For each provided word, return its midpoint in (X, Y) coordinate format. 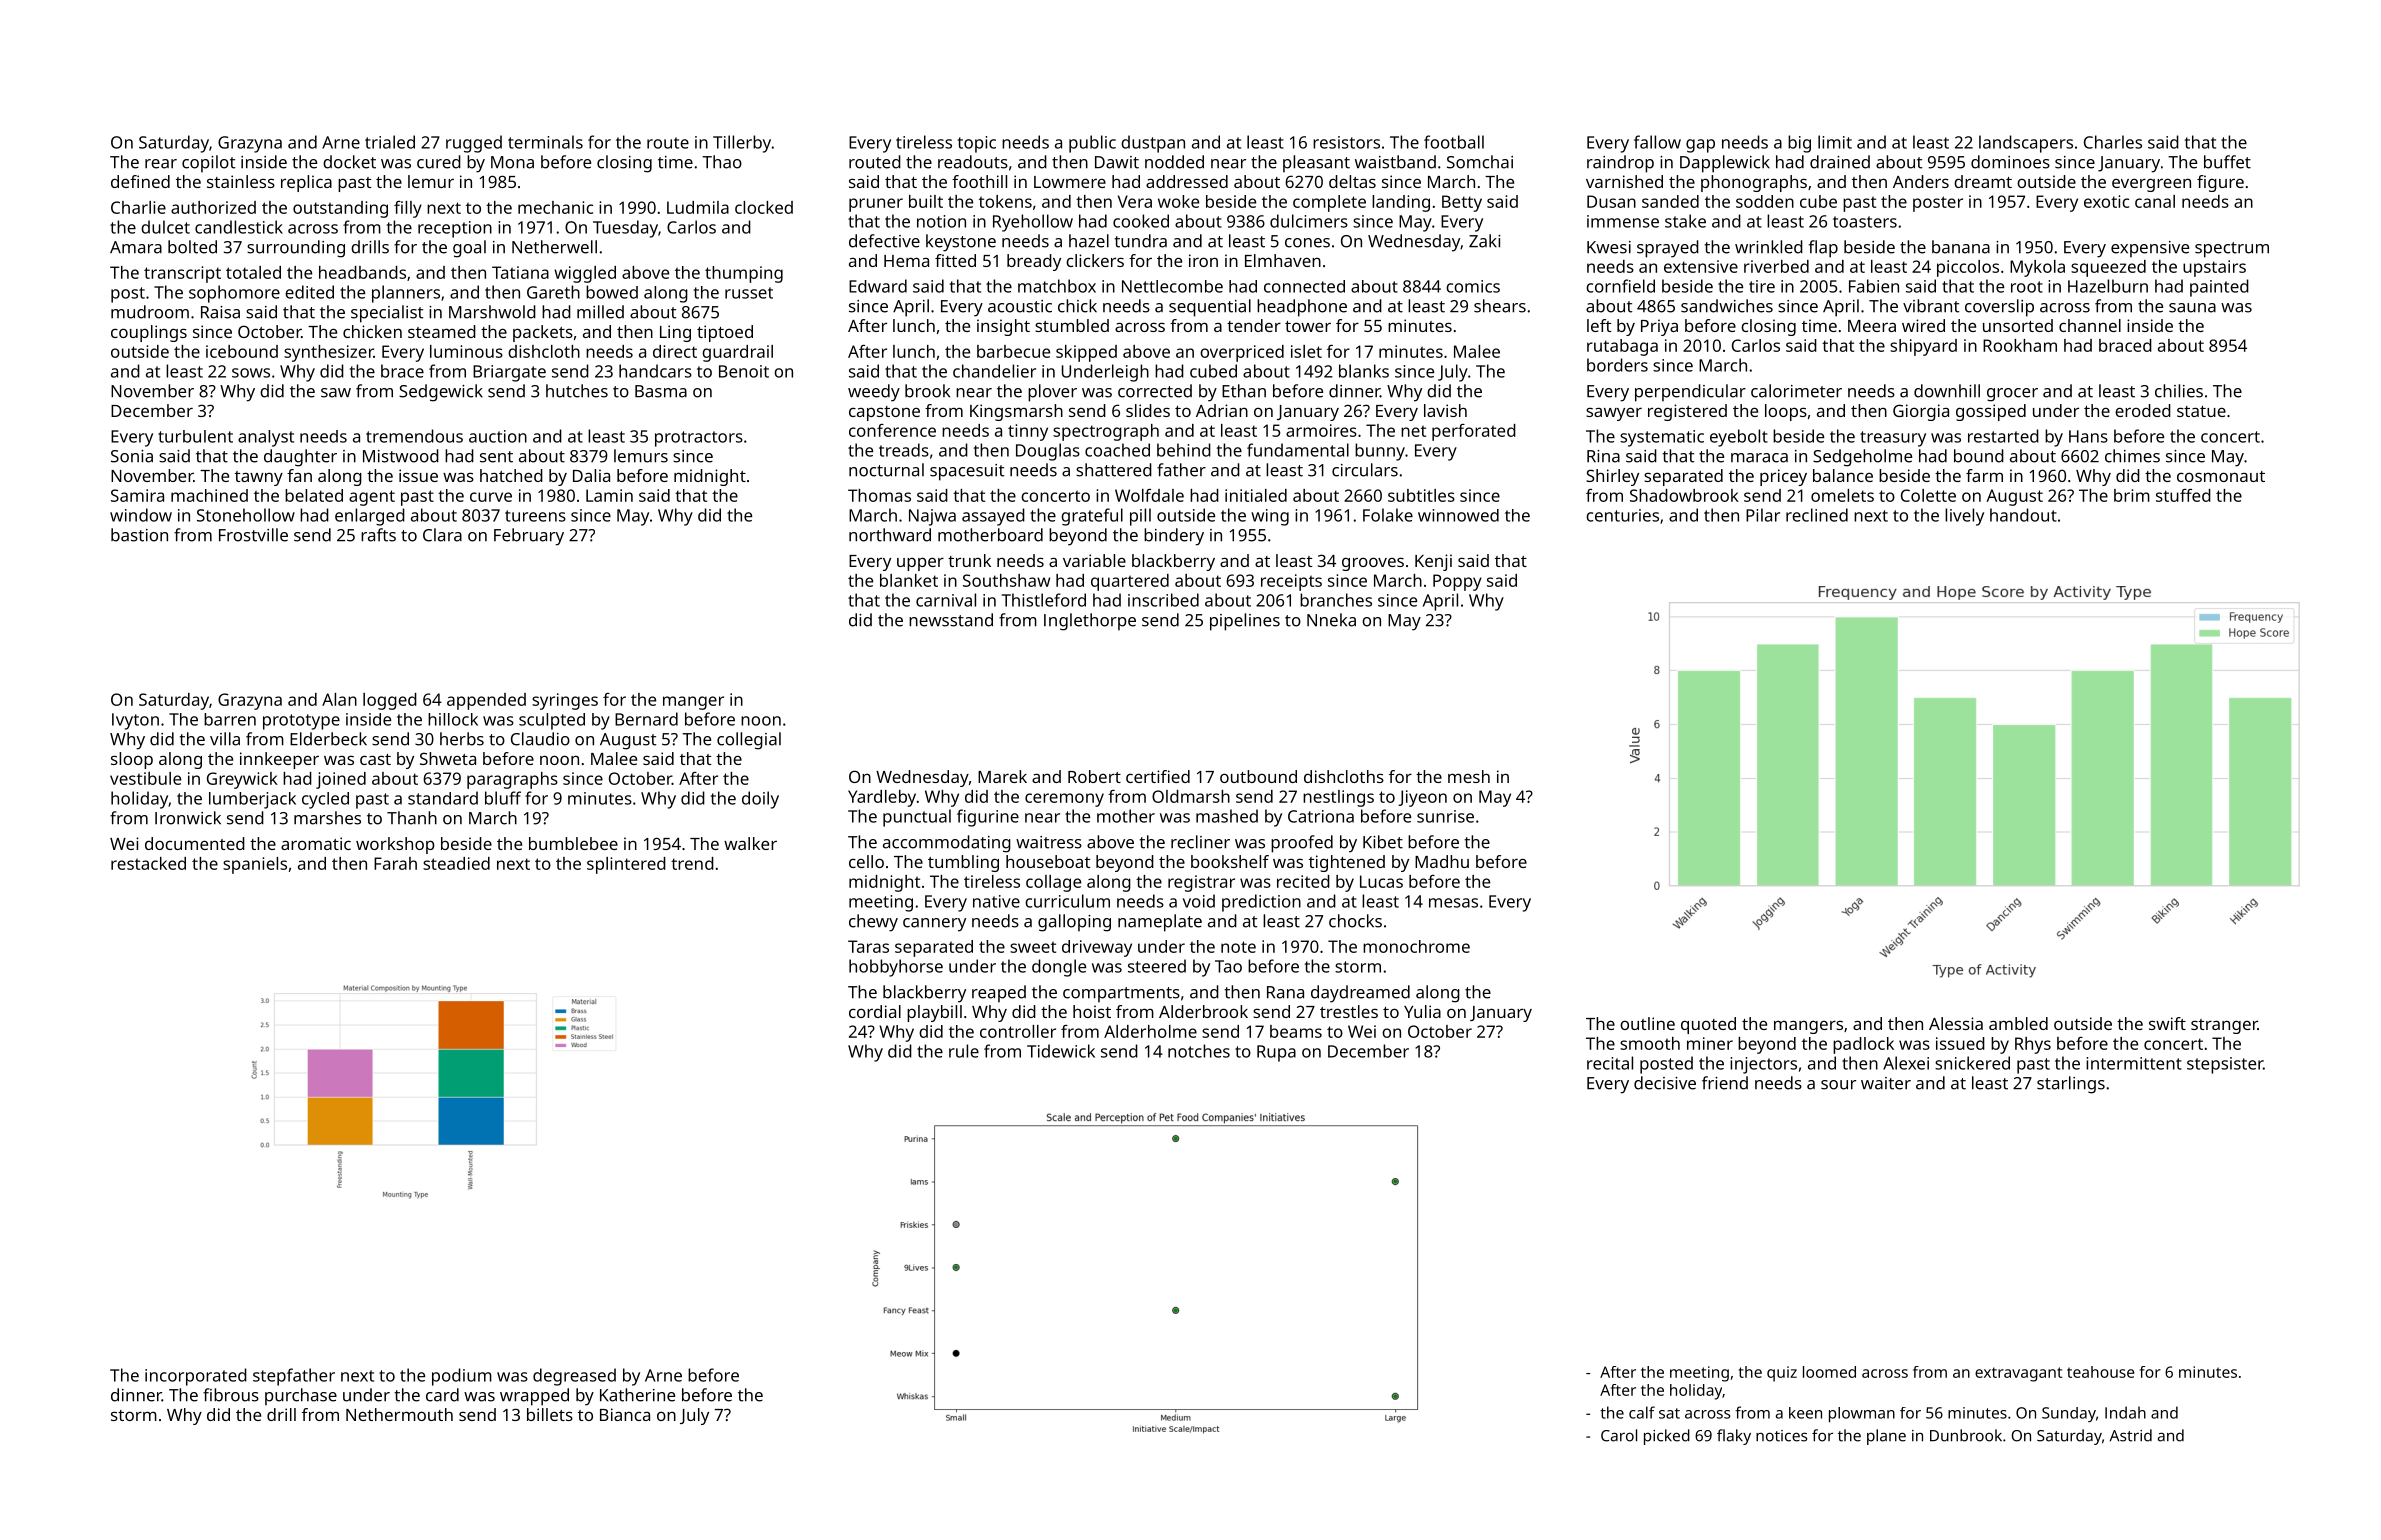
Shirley (1612, 477)
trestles (1349, 1011)
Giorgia (1921, 412)
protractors (699, 439)
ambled (2018, 1023)
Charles (2113, 142)
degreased (574, 1377)
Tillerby (742, 144)
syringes (565, 701)
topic (976, 144)
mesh (1469, 776)
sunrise (1445, 816)
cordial (875, 1011)
